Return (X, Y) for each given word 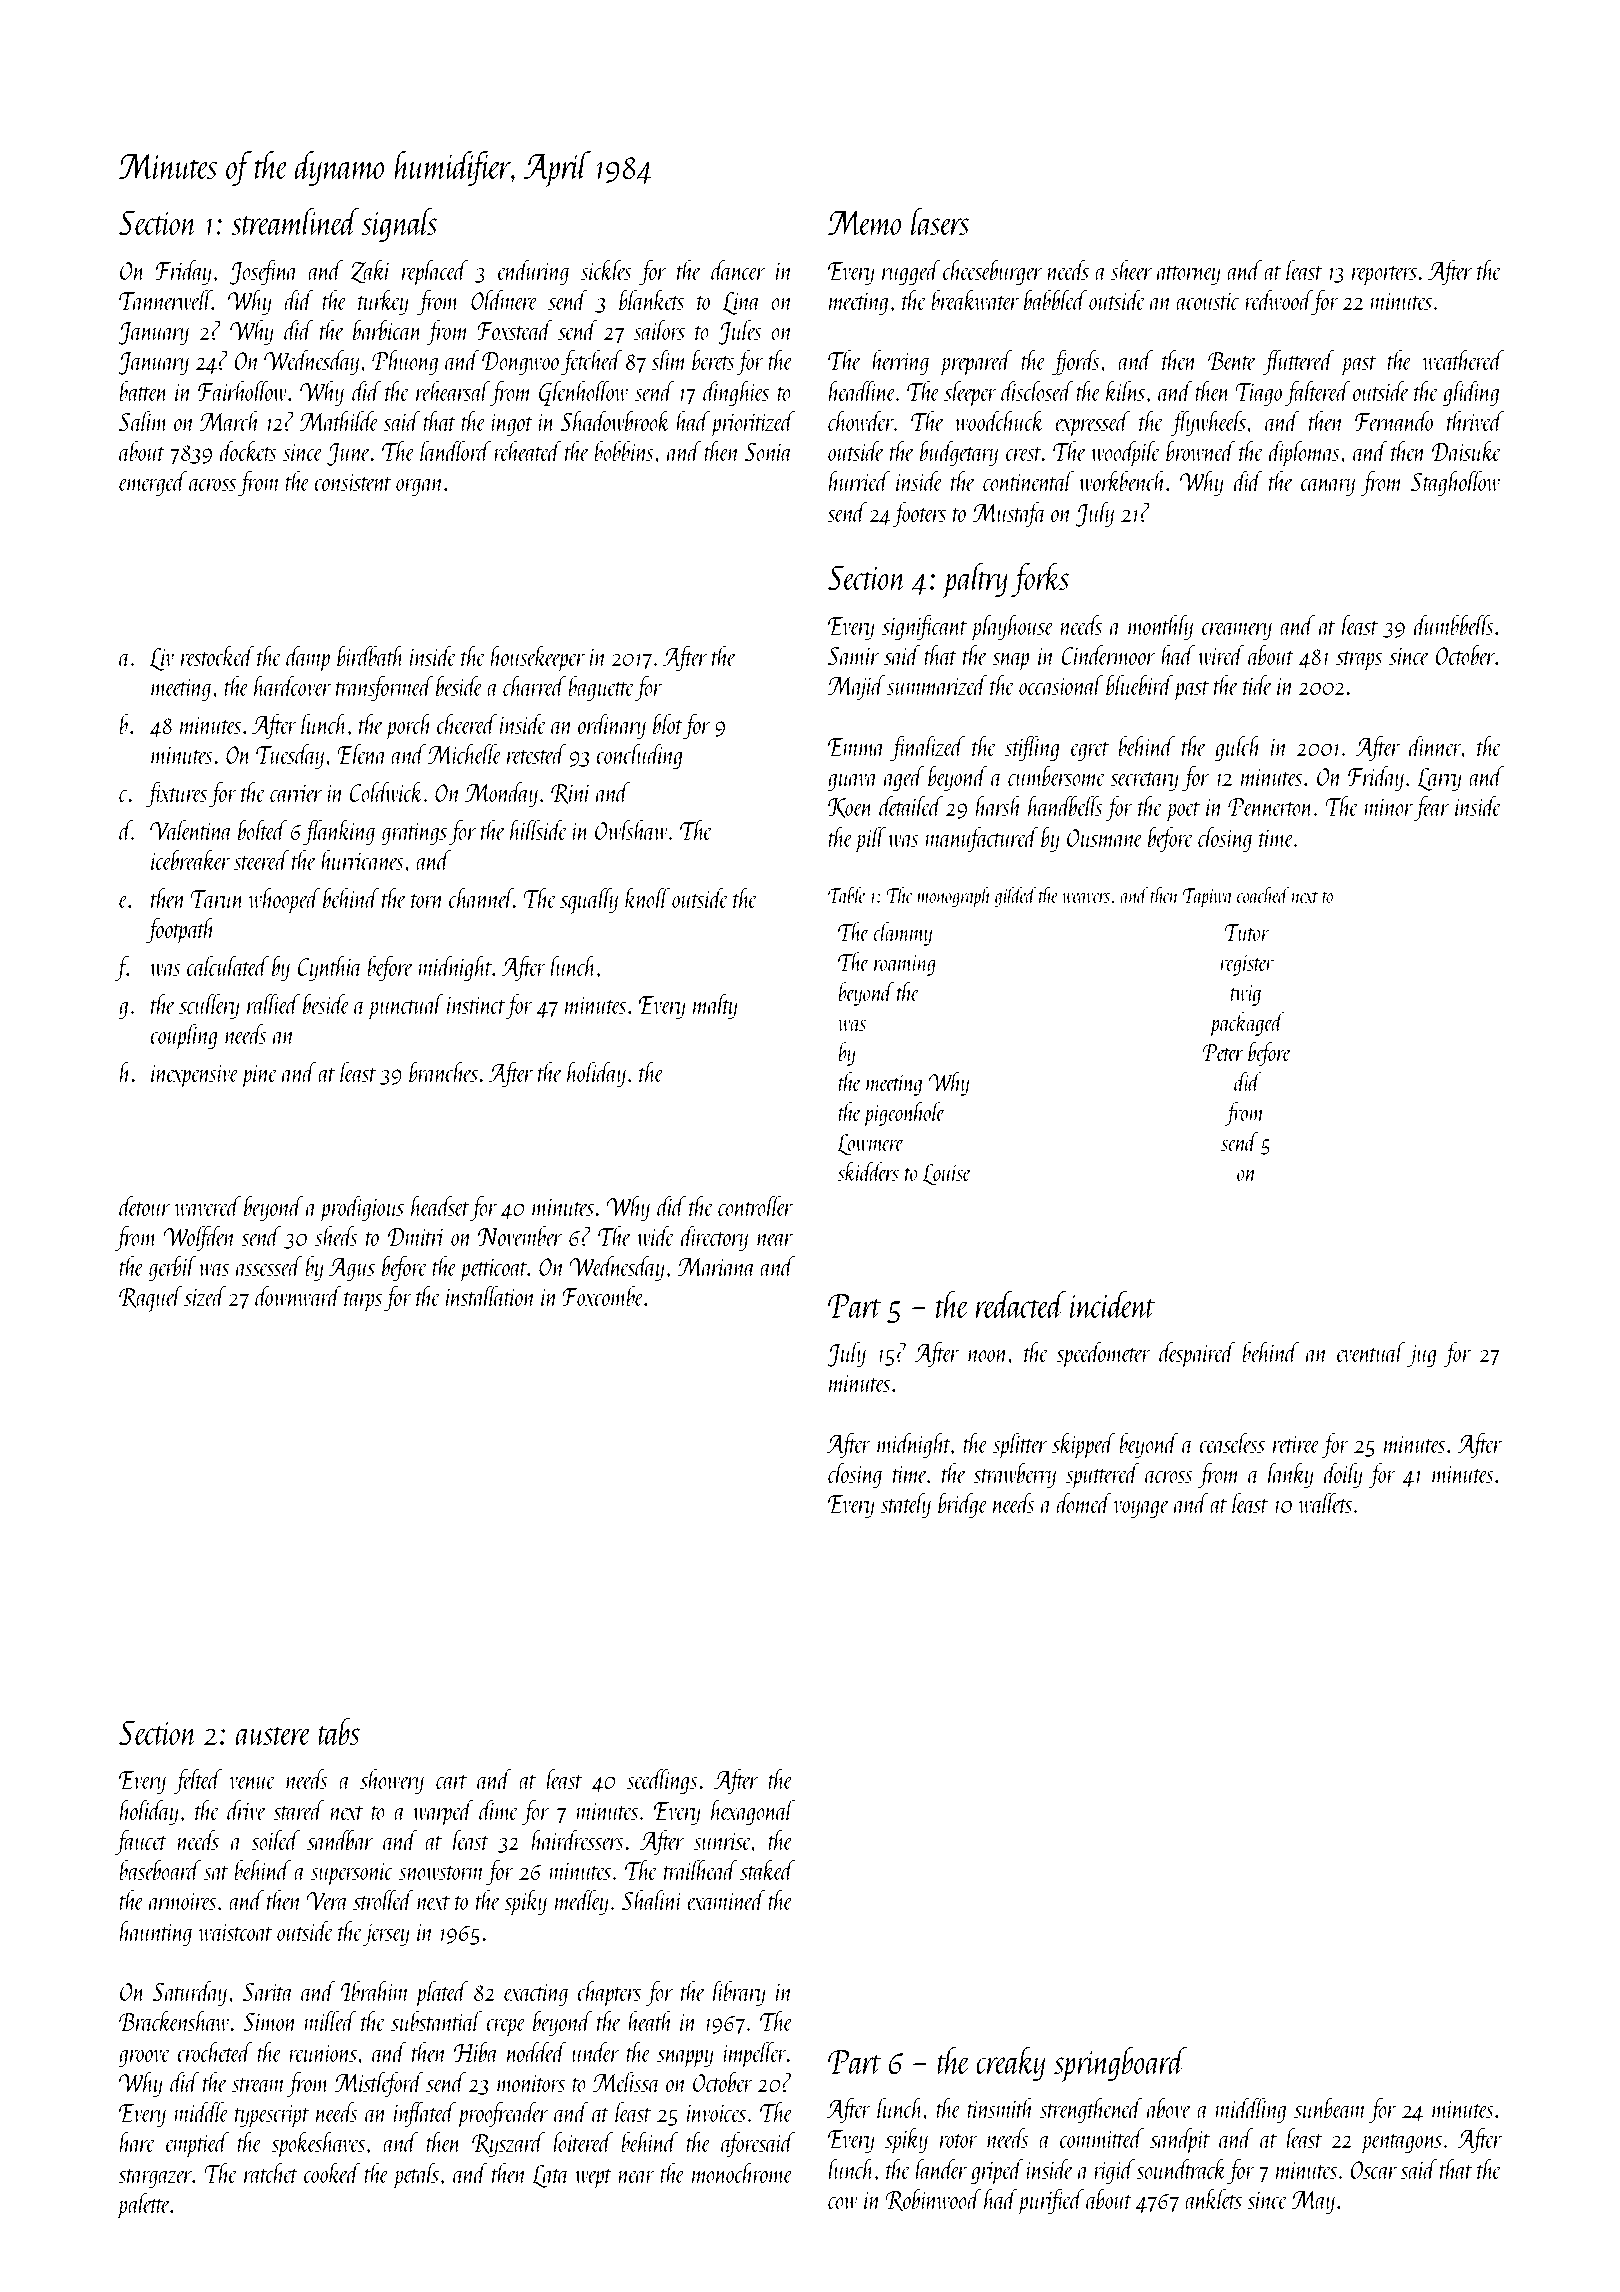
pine (259, 1076)
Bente (1232, 361)
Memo (864, 223)
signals (399, 224)
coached (1263, 894)
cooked (332, 2172)
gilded (1015, 896)
